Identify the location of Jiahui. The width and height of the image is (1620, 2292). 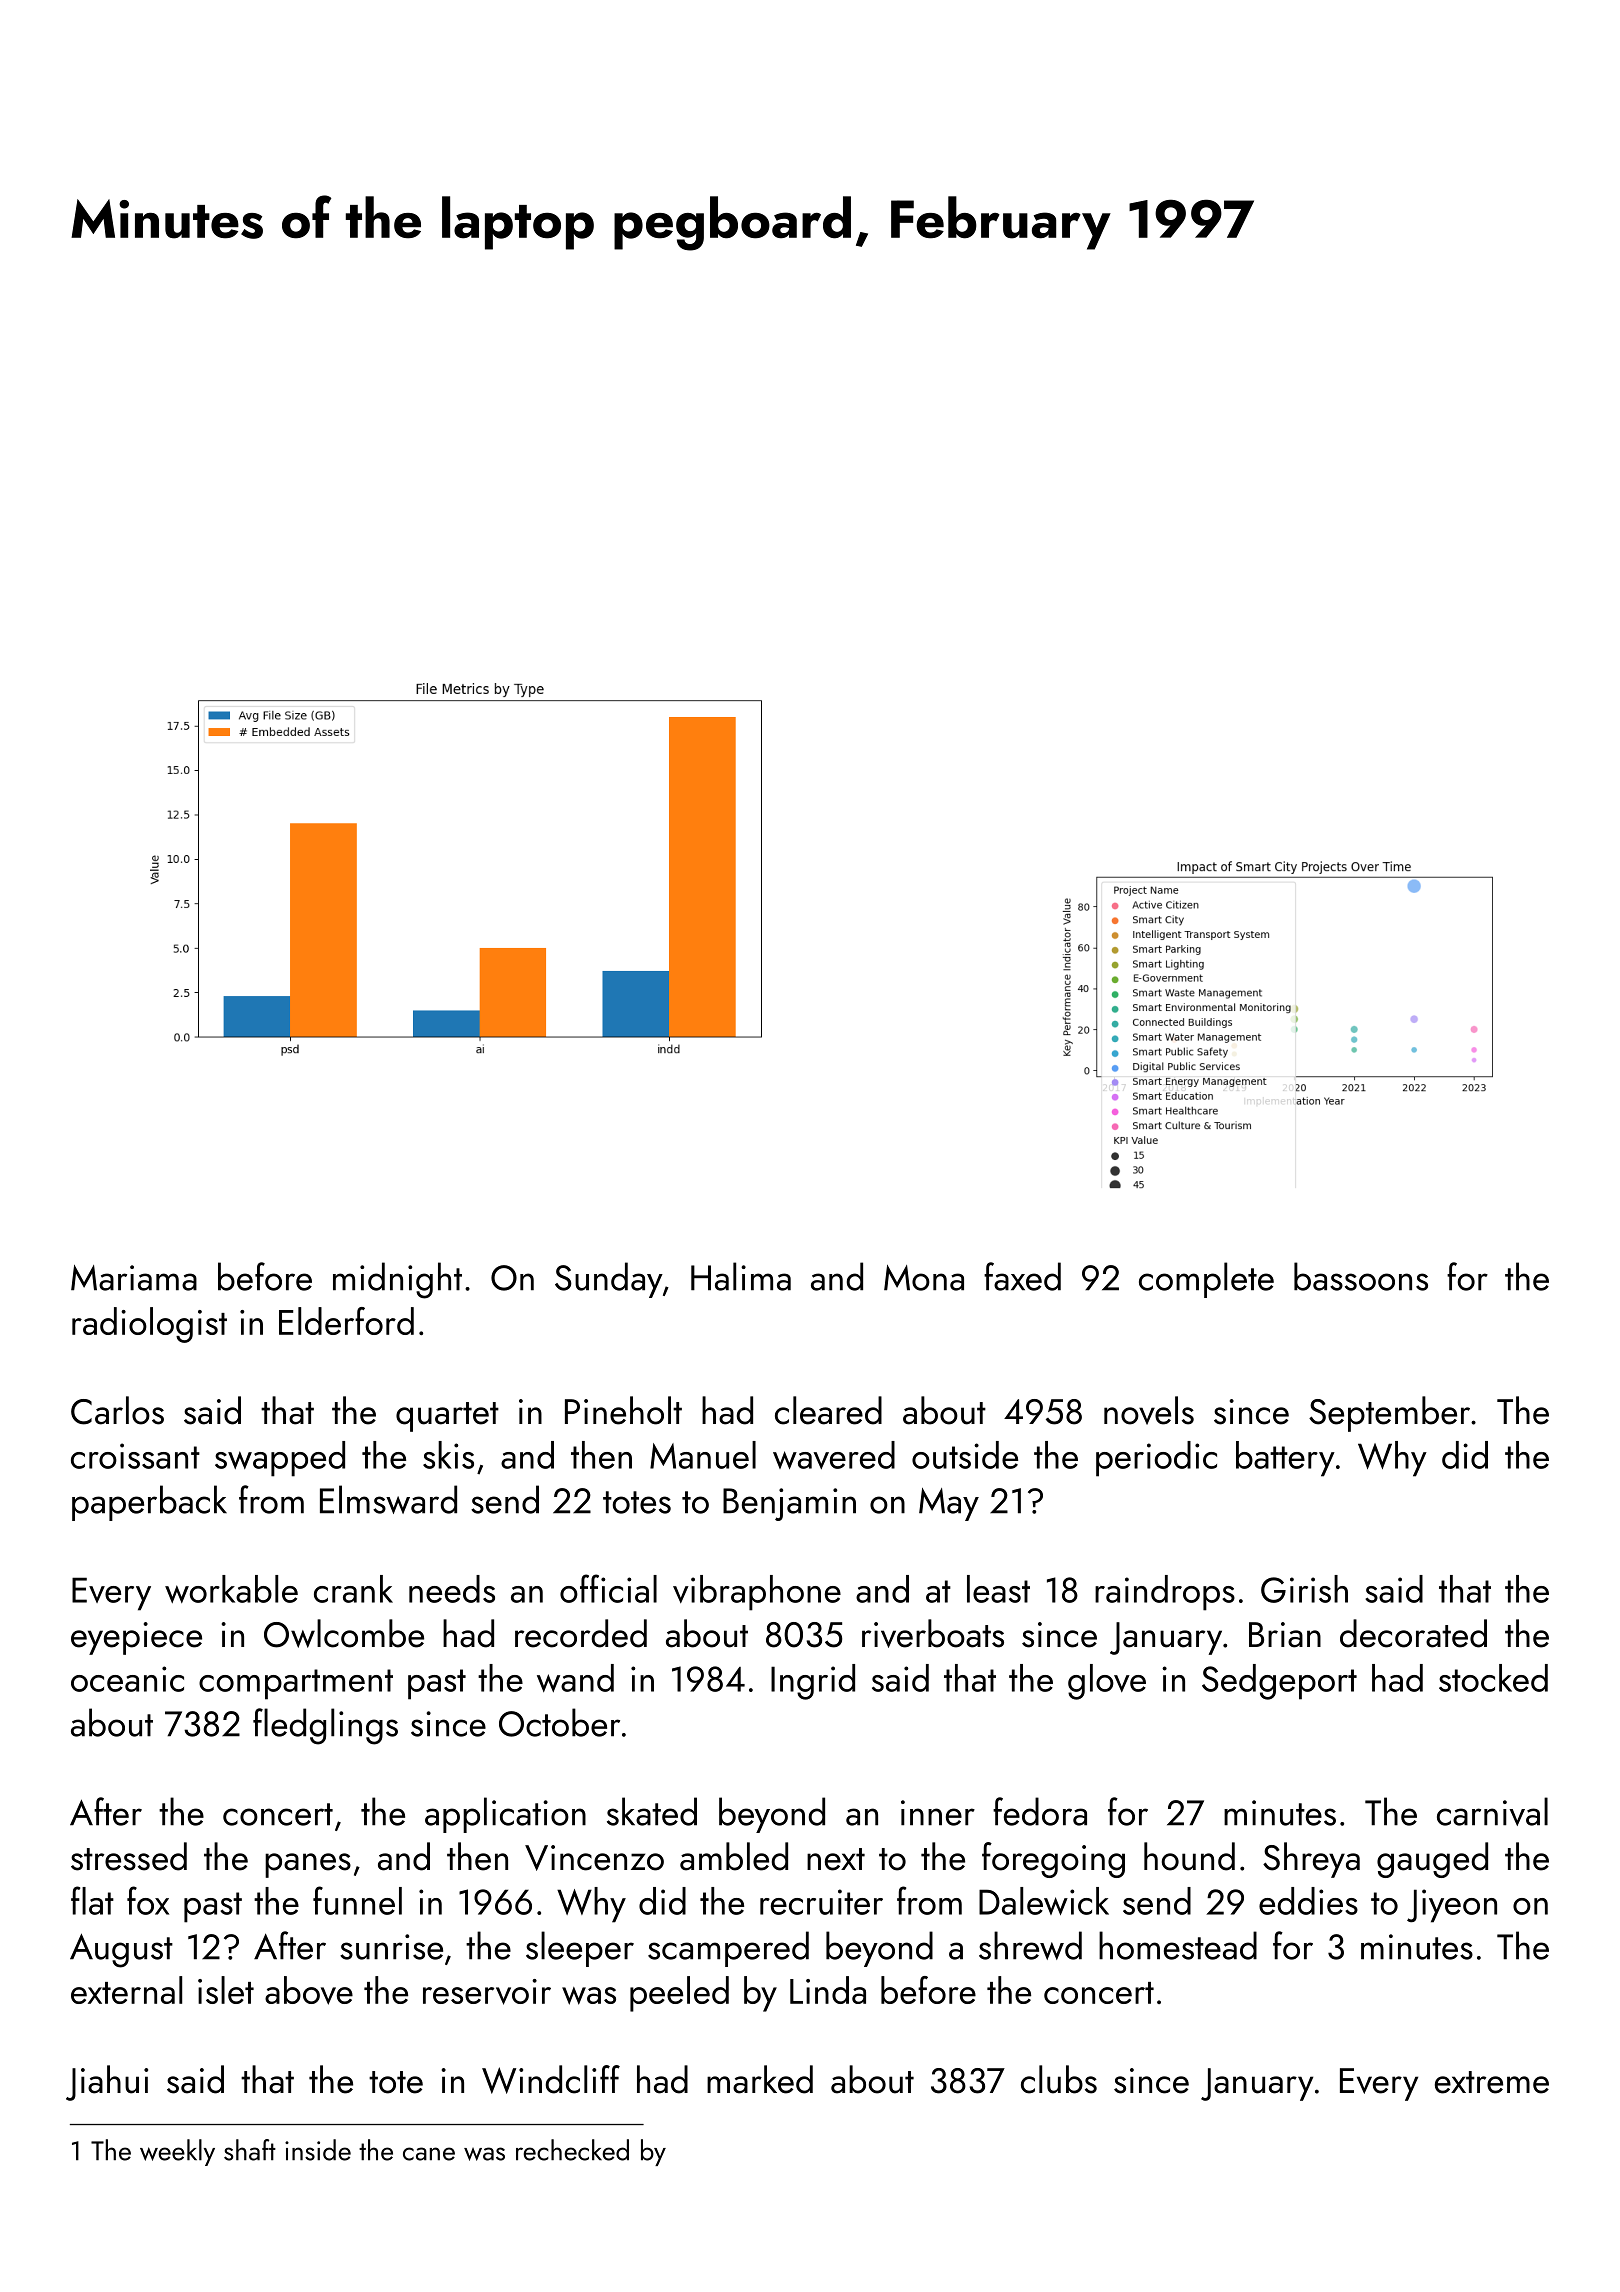
(107, 2083).
